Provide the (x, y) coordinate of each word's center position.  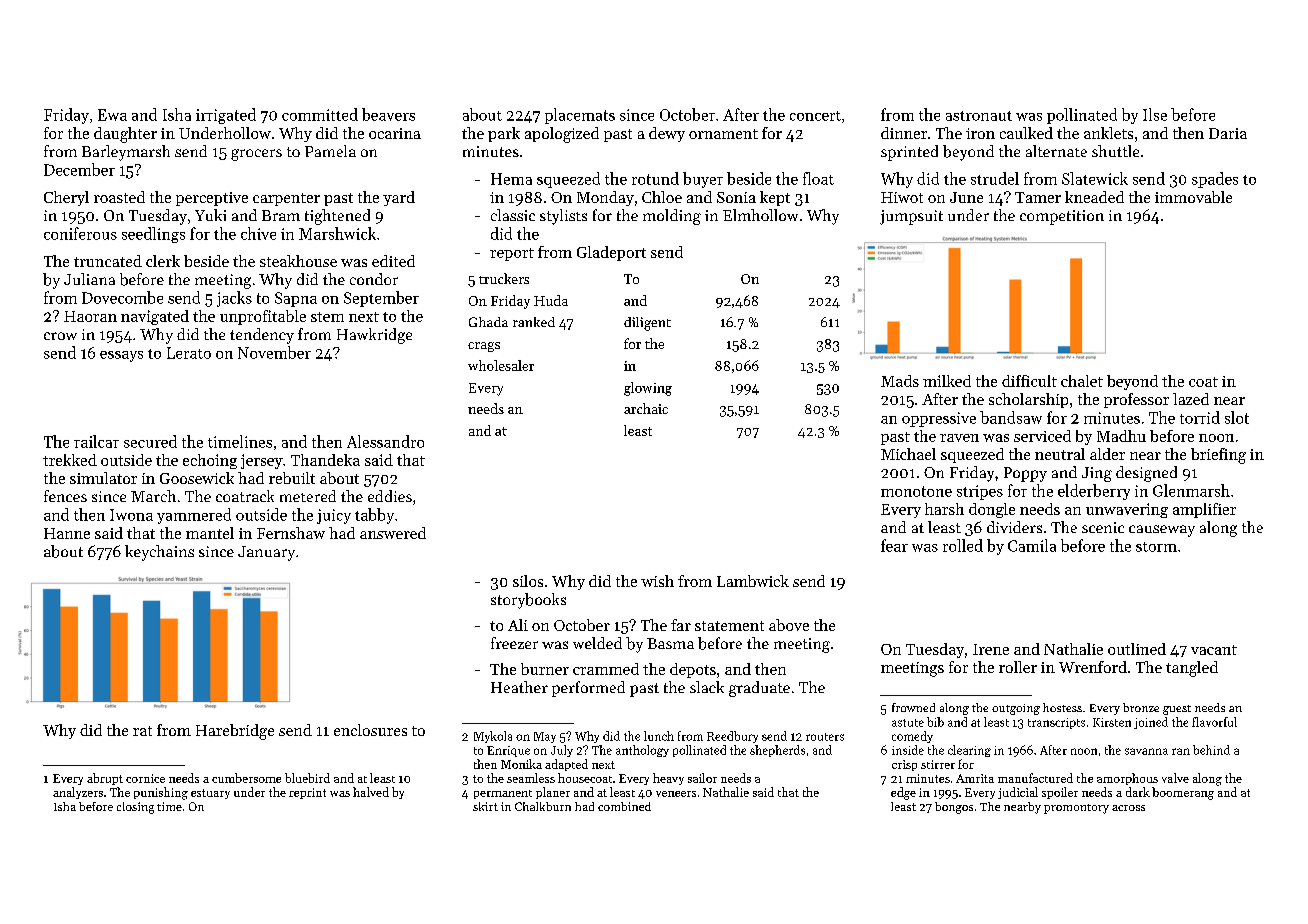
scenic (1103, 527)
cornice (145, 778)
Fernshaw (291, 533)
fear (894, 545)
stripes (980, 492)
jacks (234, 299)
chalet (1082, 381)
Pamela (330, 151)
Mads (900, 381)
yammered (194, 516)
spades (1215, 180)
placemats (580, 116)
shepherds (777, 751)
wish (657, 581)
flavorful (1214, 722)
